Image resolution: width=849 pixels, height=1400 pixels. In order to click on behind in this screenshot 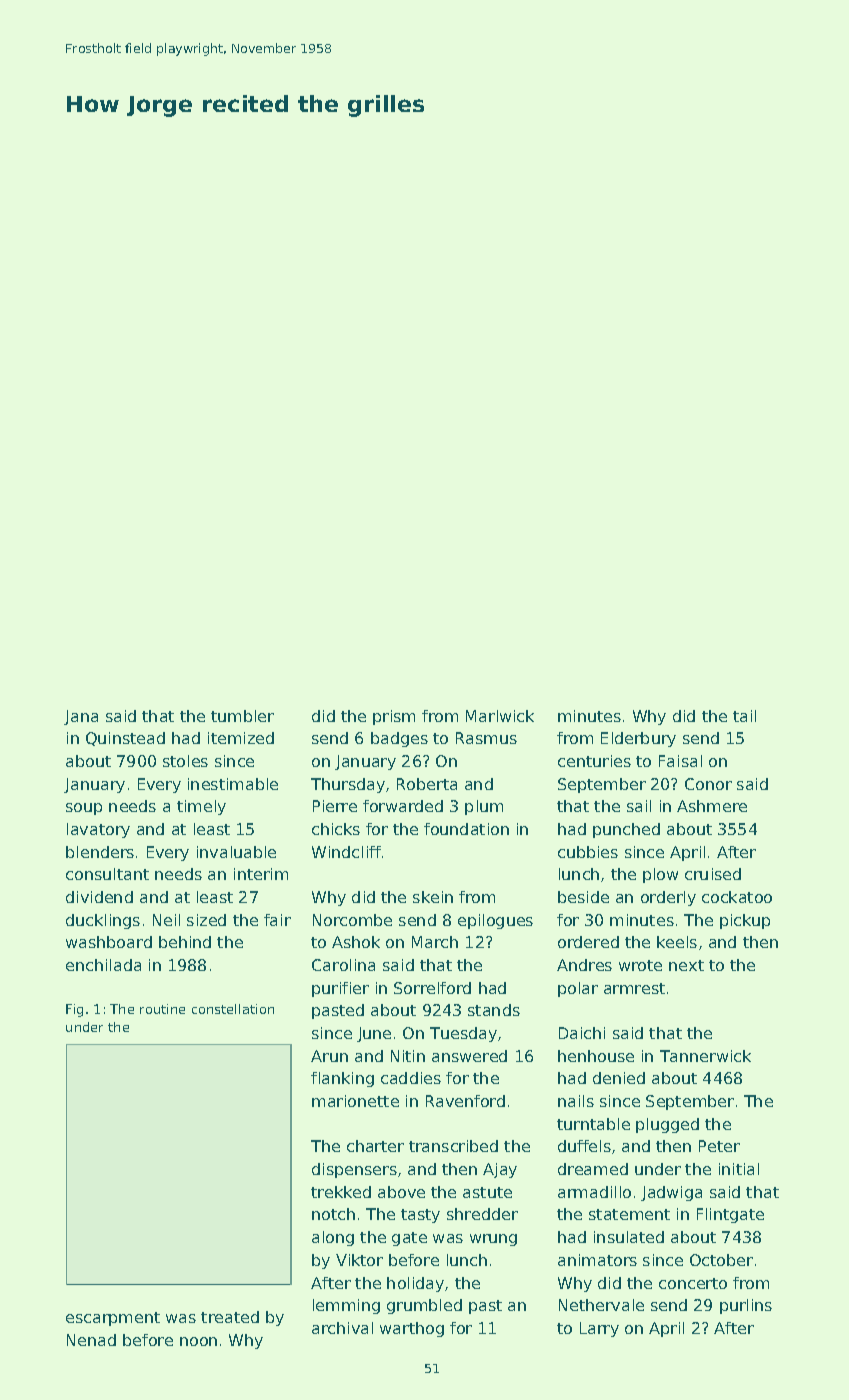, I will do `click(185, 942)`.
